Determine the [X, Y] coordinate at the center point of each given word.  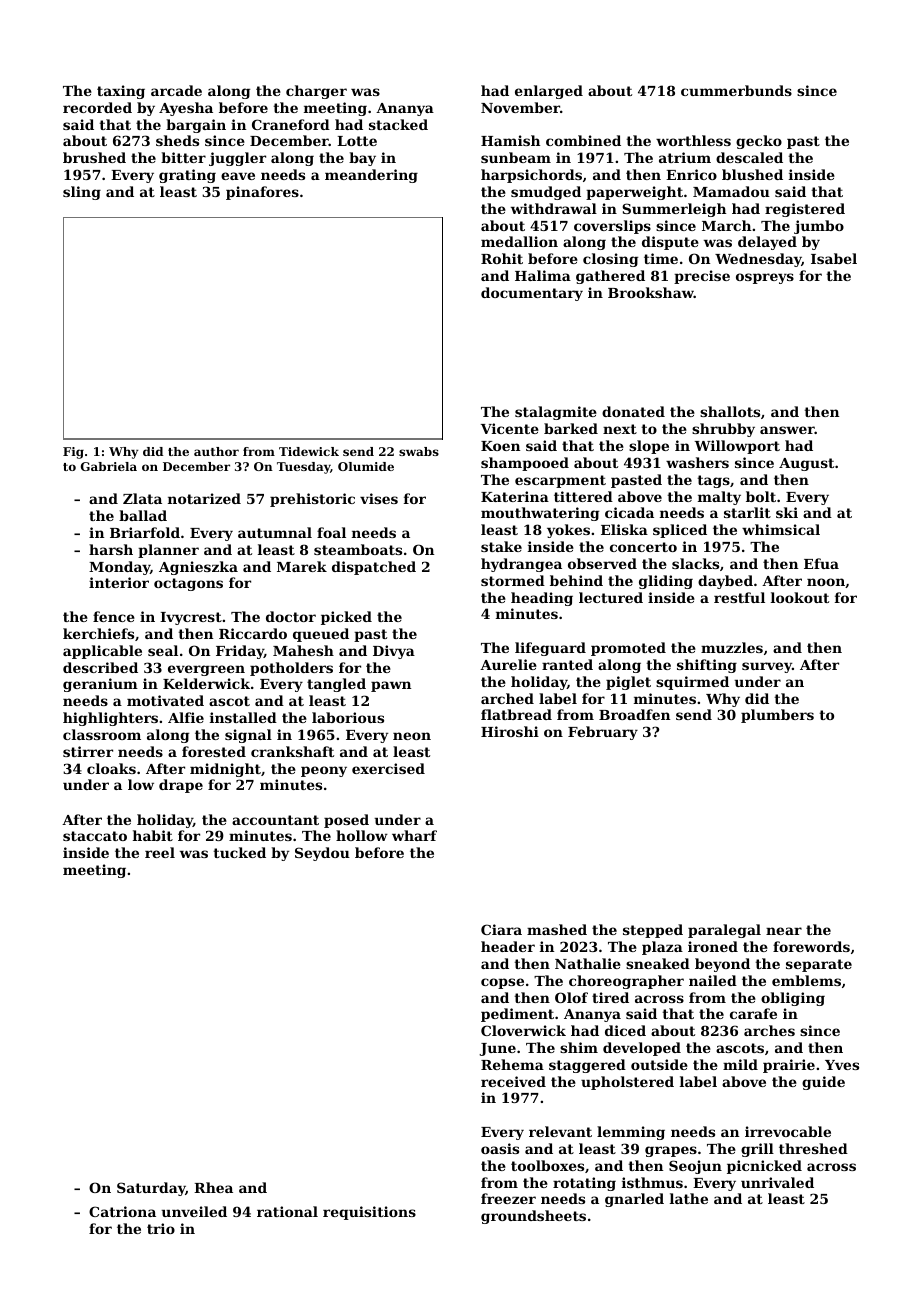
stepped [653, 931]
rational [287, 1211]
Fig [73, 453]
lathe [689, 1198]
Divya [394, 652]
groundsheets [533, 1217]
